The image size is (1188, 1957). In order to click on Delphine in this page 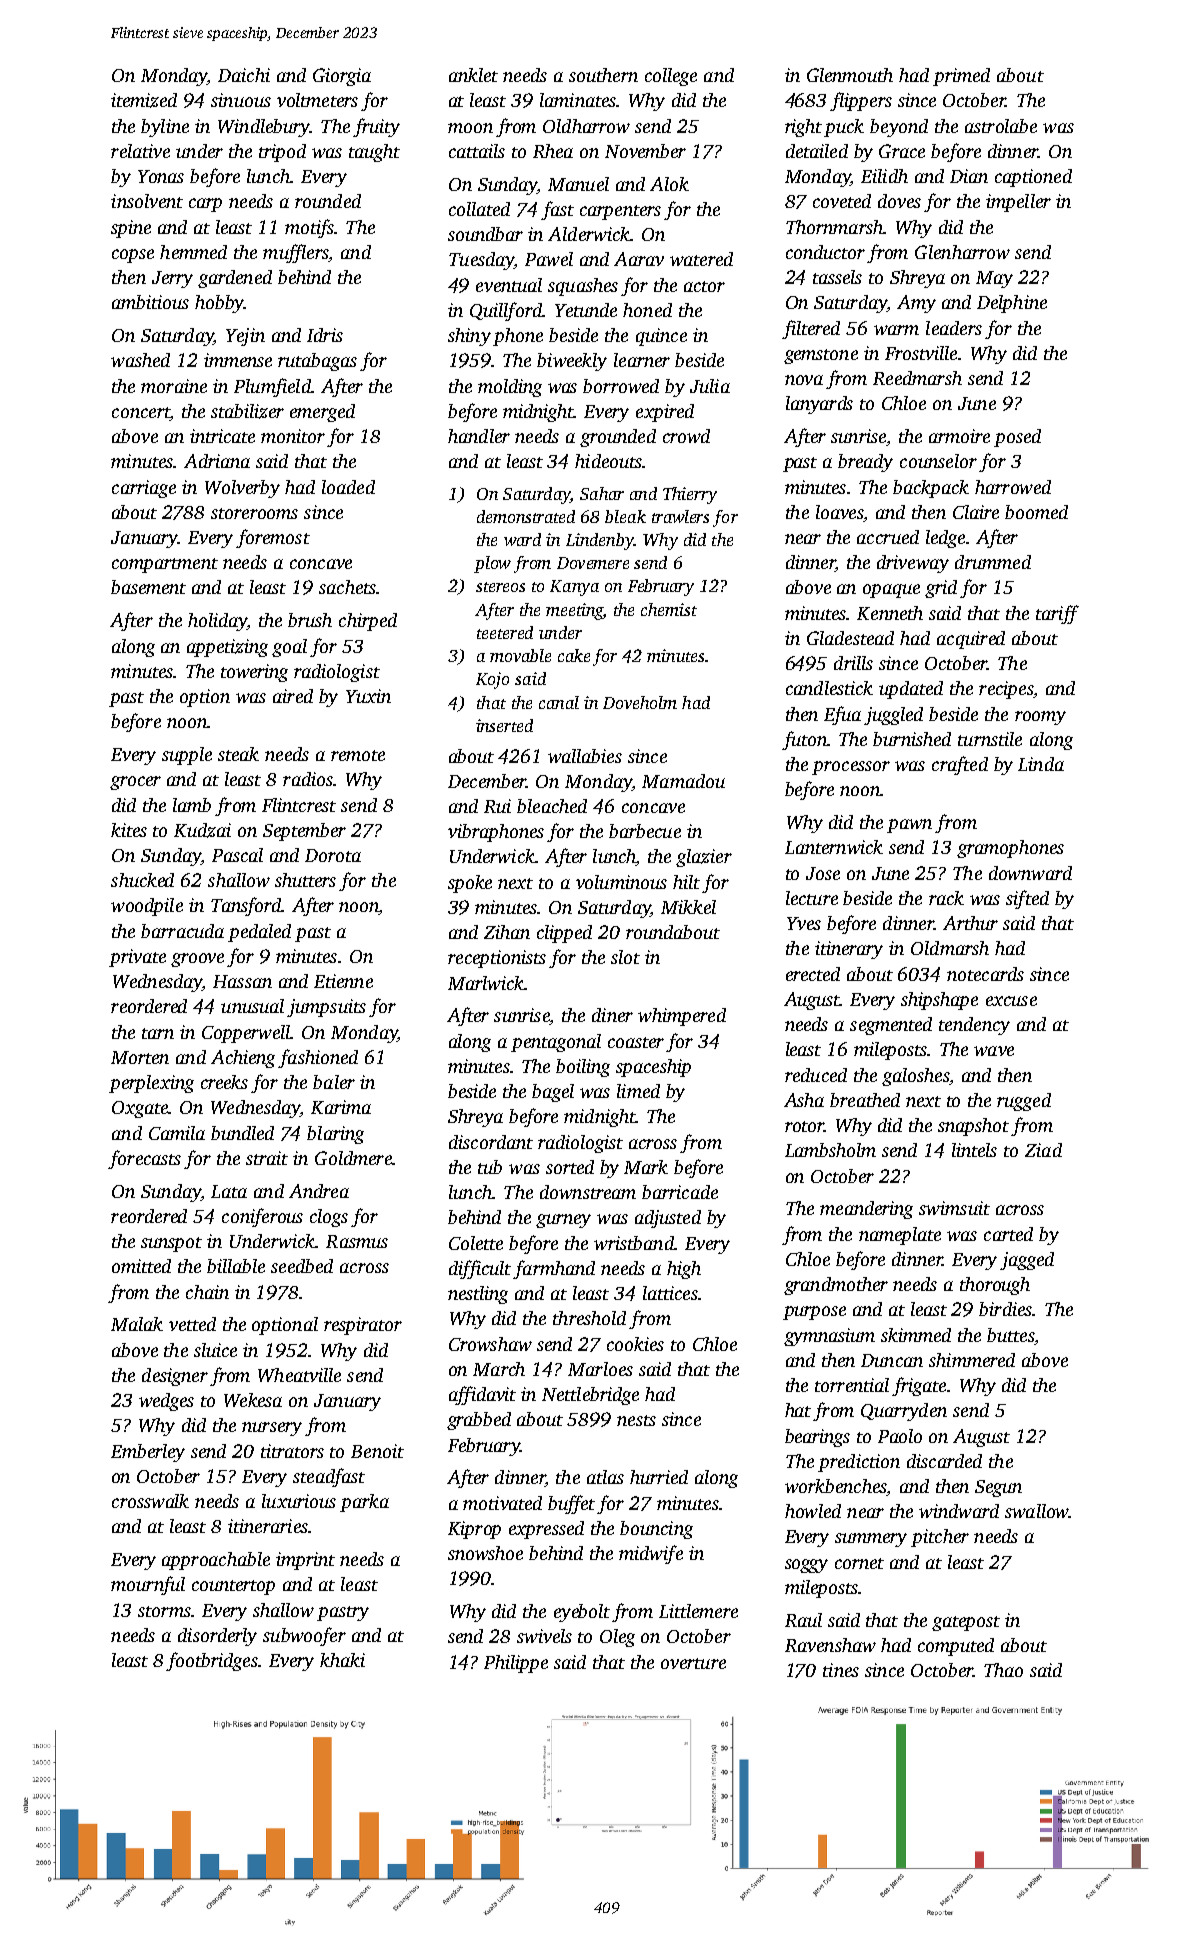, I will do `click(1012, 304)`.
